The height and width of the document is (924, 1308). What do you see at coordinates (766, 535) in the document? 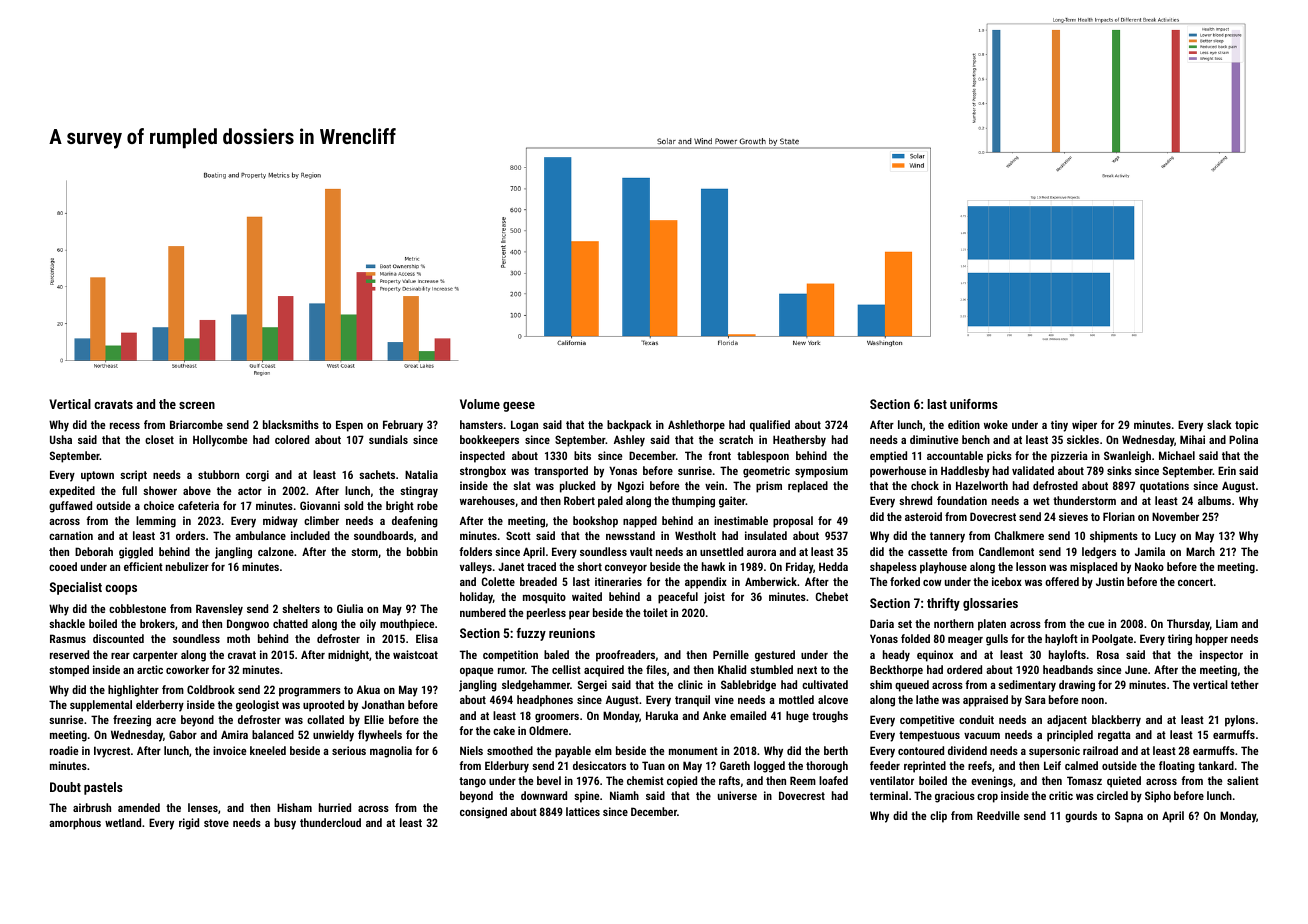
I see `insulated` at bounding box center [766, 535].
